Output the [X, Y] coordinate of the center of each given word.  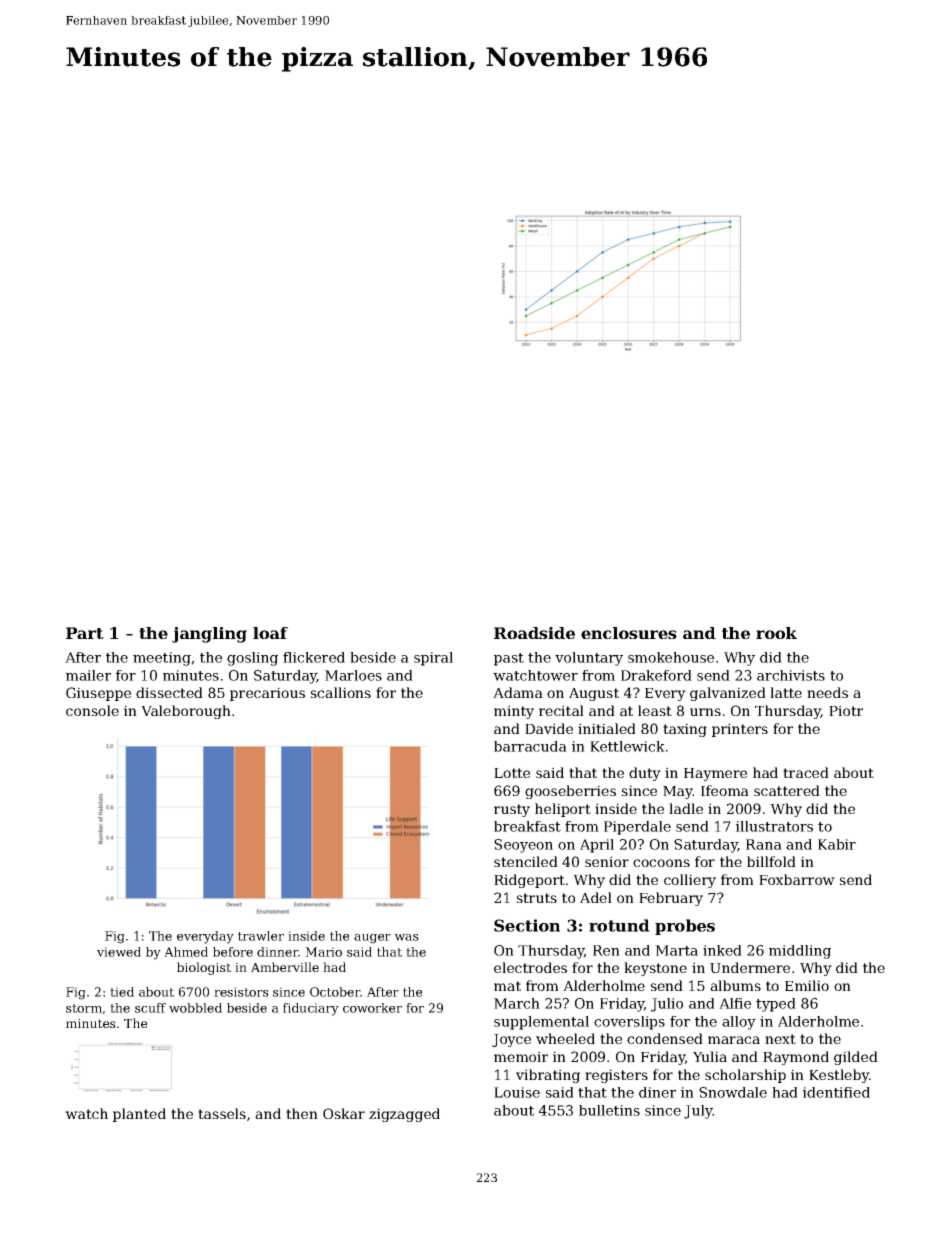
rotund [619, 925]
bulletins [609, 1110]
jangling [209, 635]
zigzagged [404, 1115]
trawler [261, 936]
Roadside [534, 633]
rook [776, 633]
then [302, 1113]
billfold [771, 861]
